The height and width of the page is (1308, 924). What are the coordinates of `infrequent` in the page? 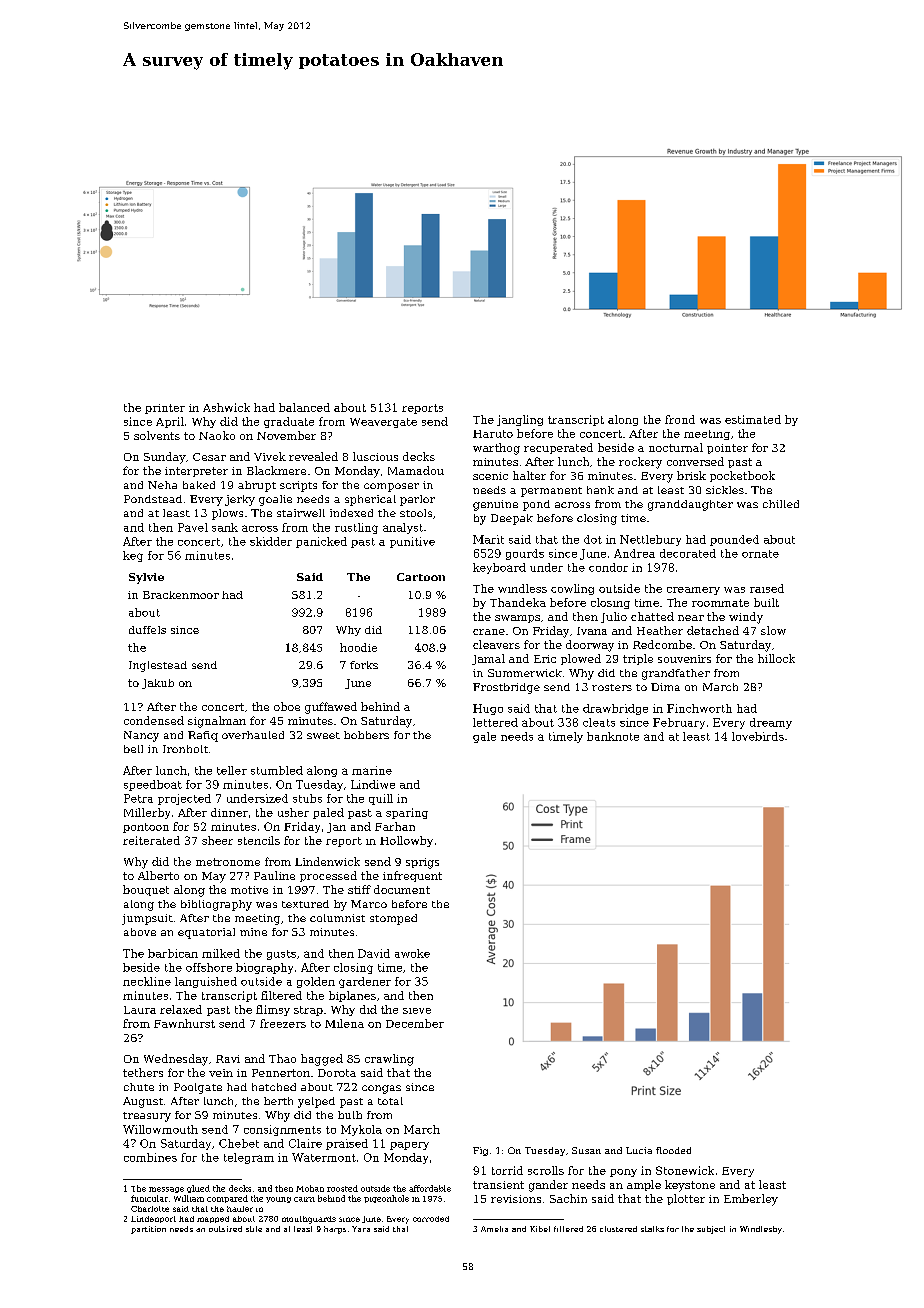 It's located at (412, 876).
